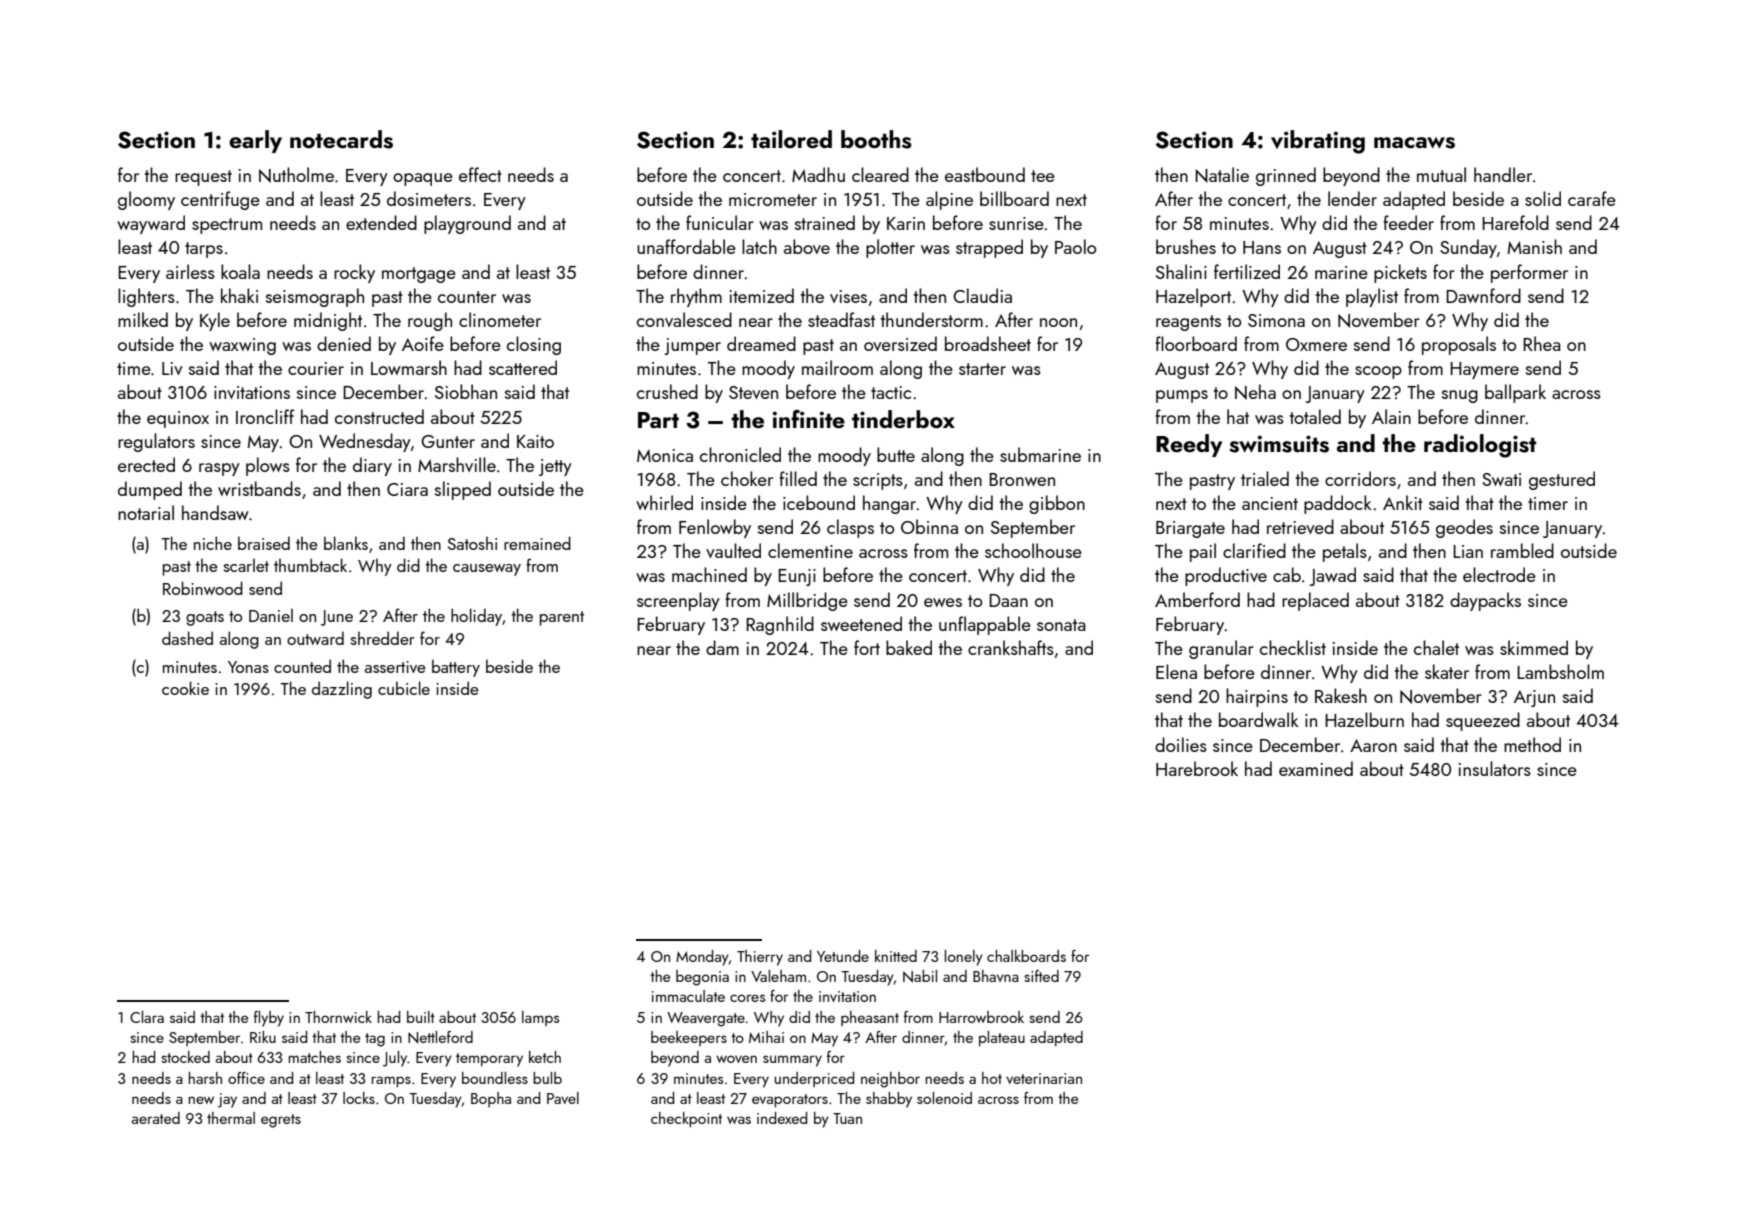 This page has width=1740, height=1230. I want to click on Monday, so click(702, 958).
